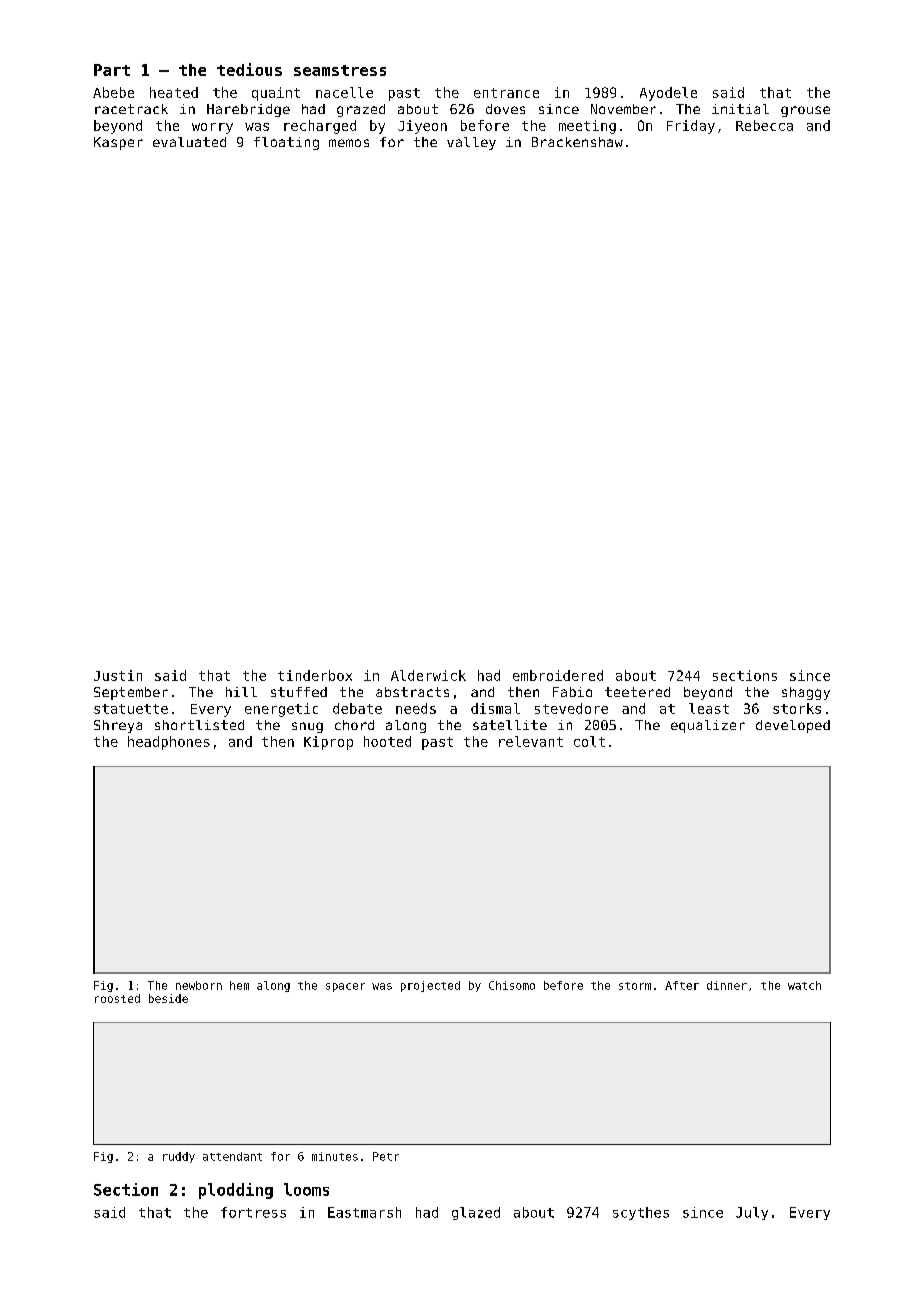  Describe the element at coordinates (112, 70) in the screenshot. I see `Part` at that location.
